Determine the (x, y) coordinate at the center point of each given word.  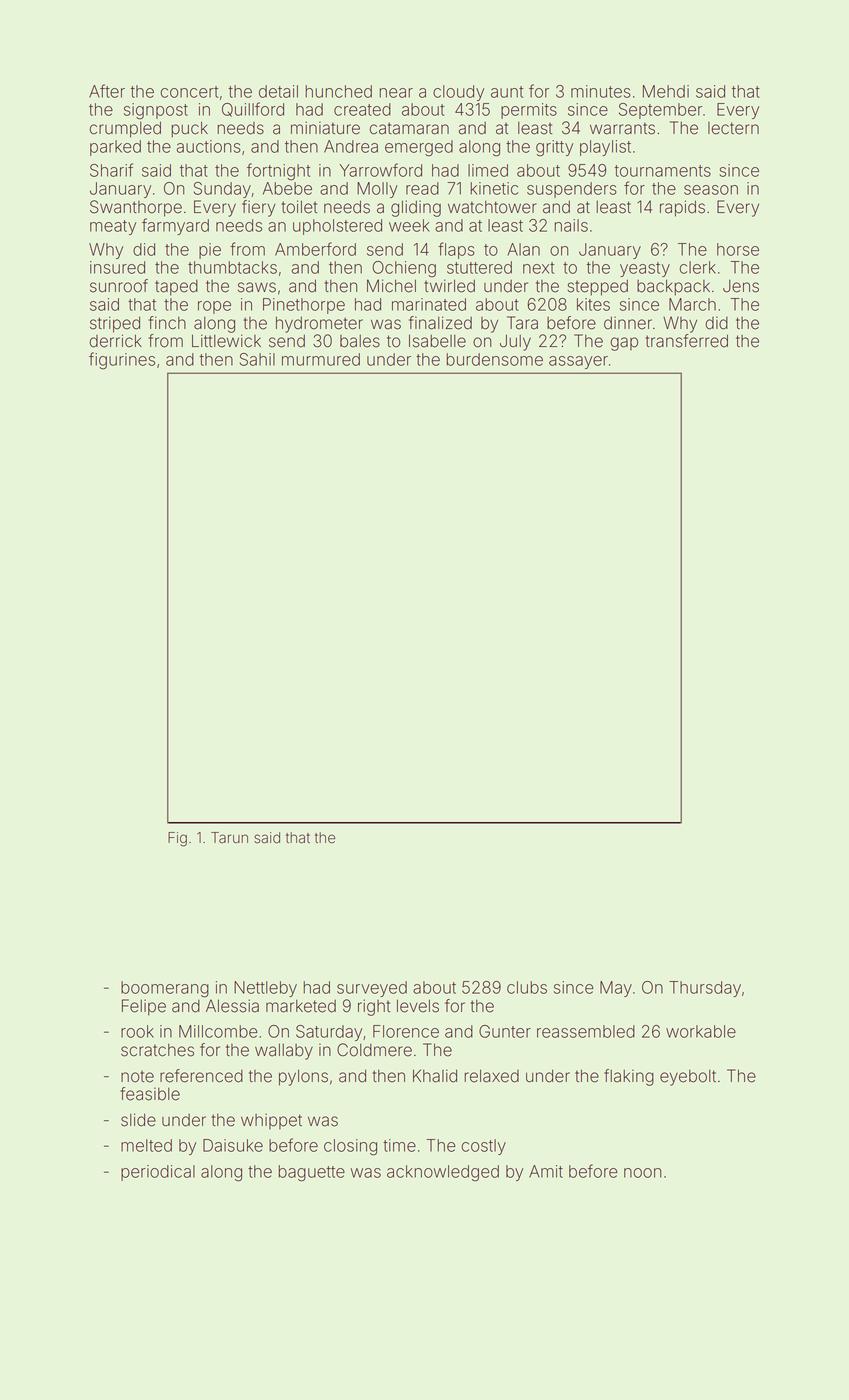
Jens (741, 286)
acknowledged (443, 1173)
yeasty (645, 269)
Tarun (229, 838)
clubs (527, 987)
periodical (158, 1173)
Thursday (705, 989)
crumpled (125, 129)
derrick (115, 341)
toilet (299, 207)
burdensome (494, 359)
